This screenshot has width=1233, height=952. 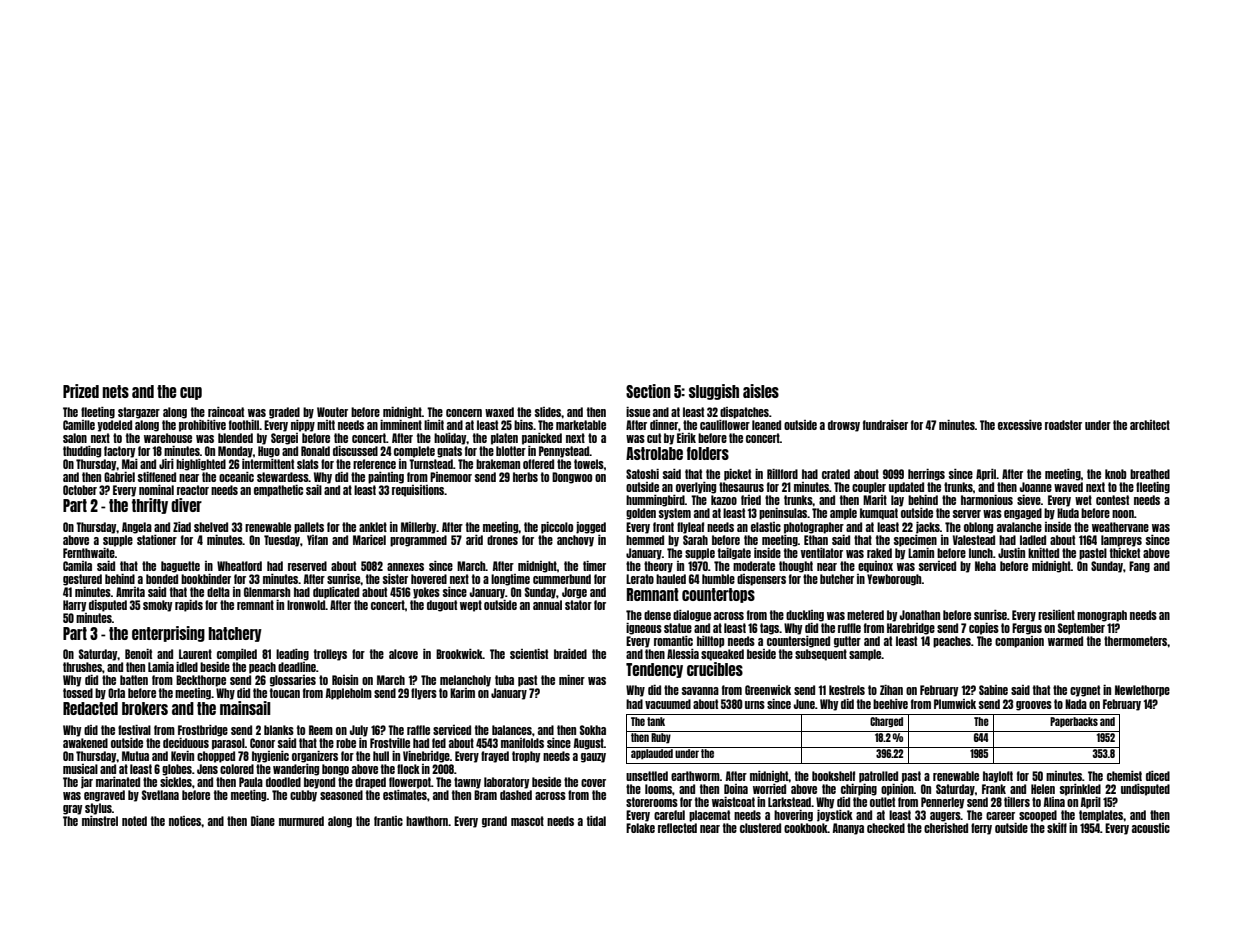 I want to click on Sokha, so click(x=593, y=730).
